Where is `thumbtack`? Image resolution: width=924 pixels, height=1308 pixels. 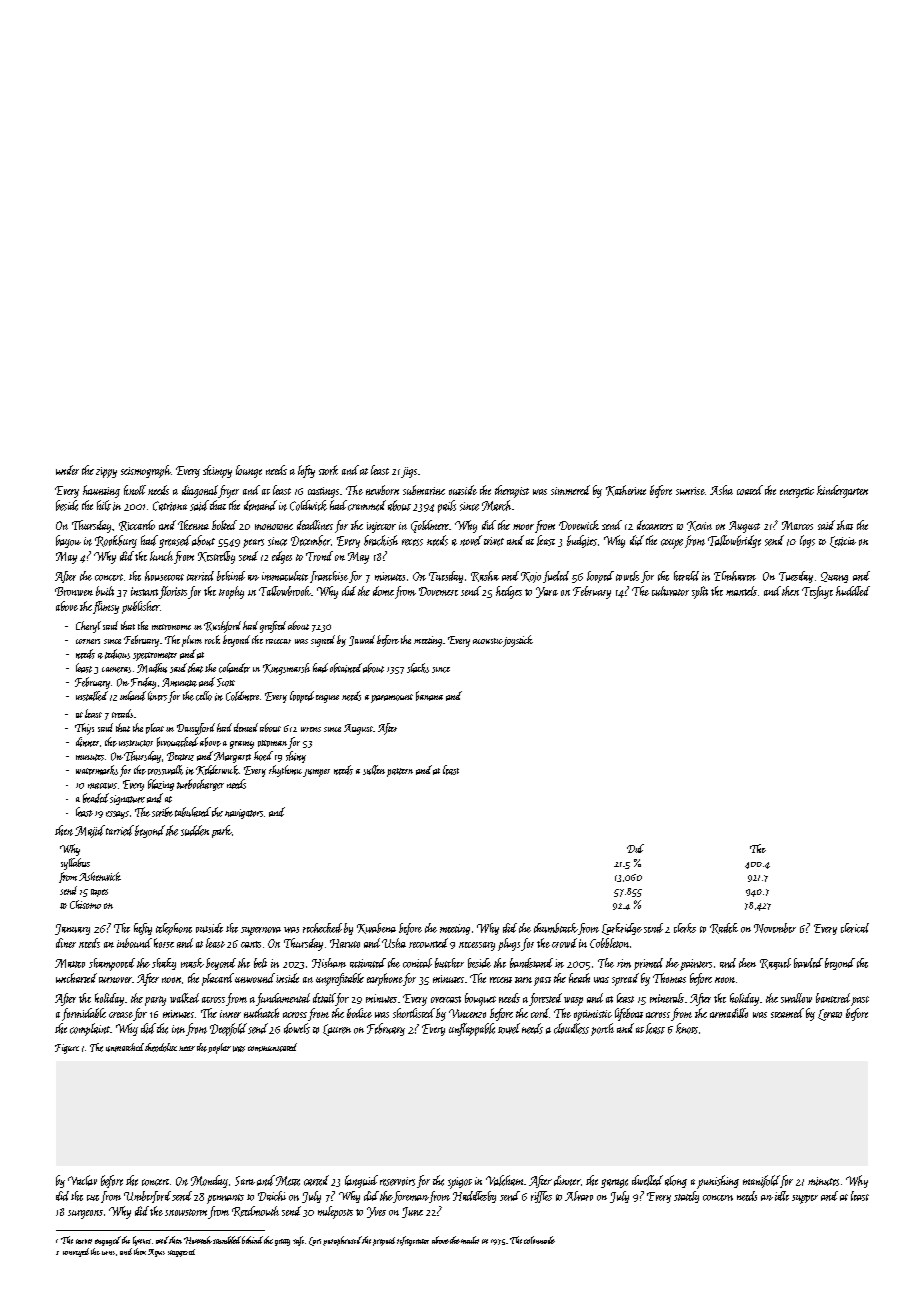
thumbtack is located at coordinates (556, 928).
